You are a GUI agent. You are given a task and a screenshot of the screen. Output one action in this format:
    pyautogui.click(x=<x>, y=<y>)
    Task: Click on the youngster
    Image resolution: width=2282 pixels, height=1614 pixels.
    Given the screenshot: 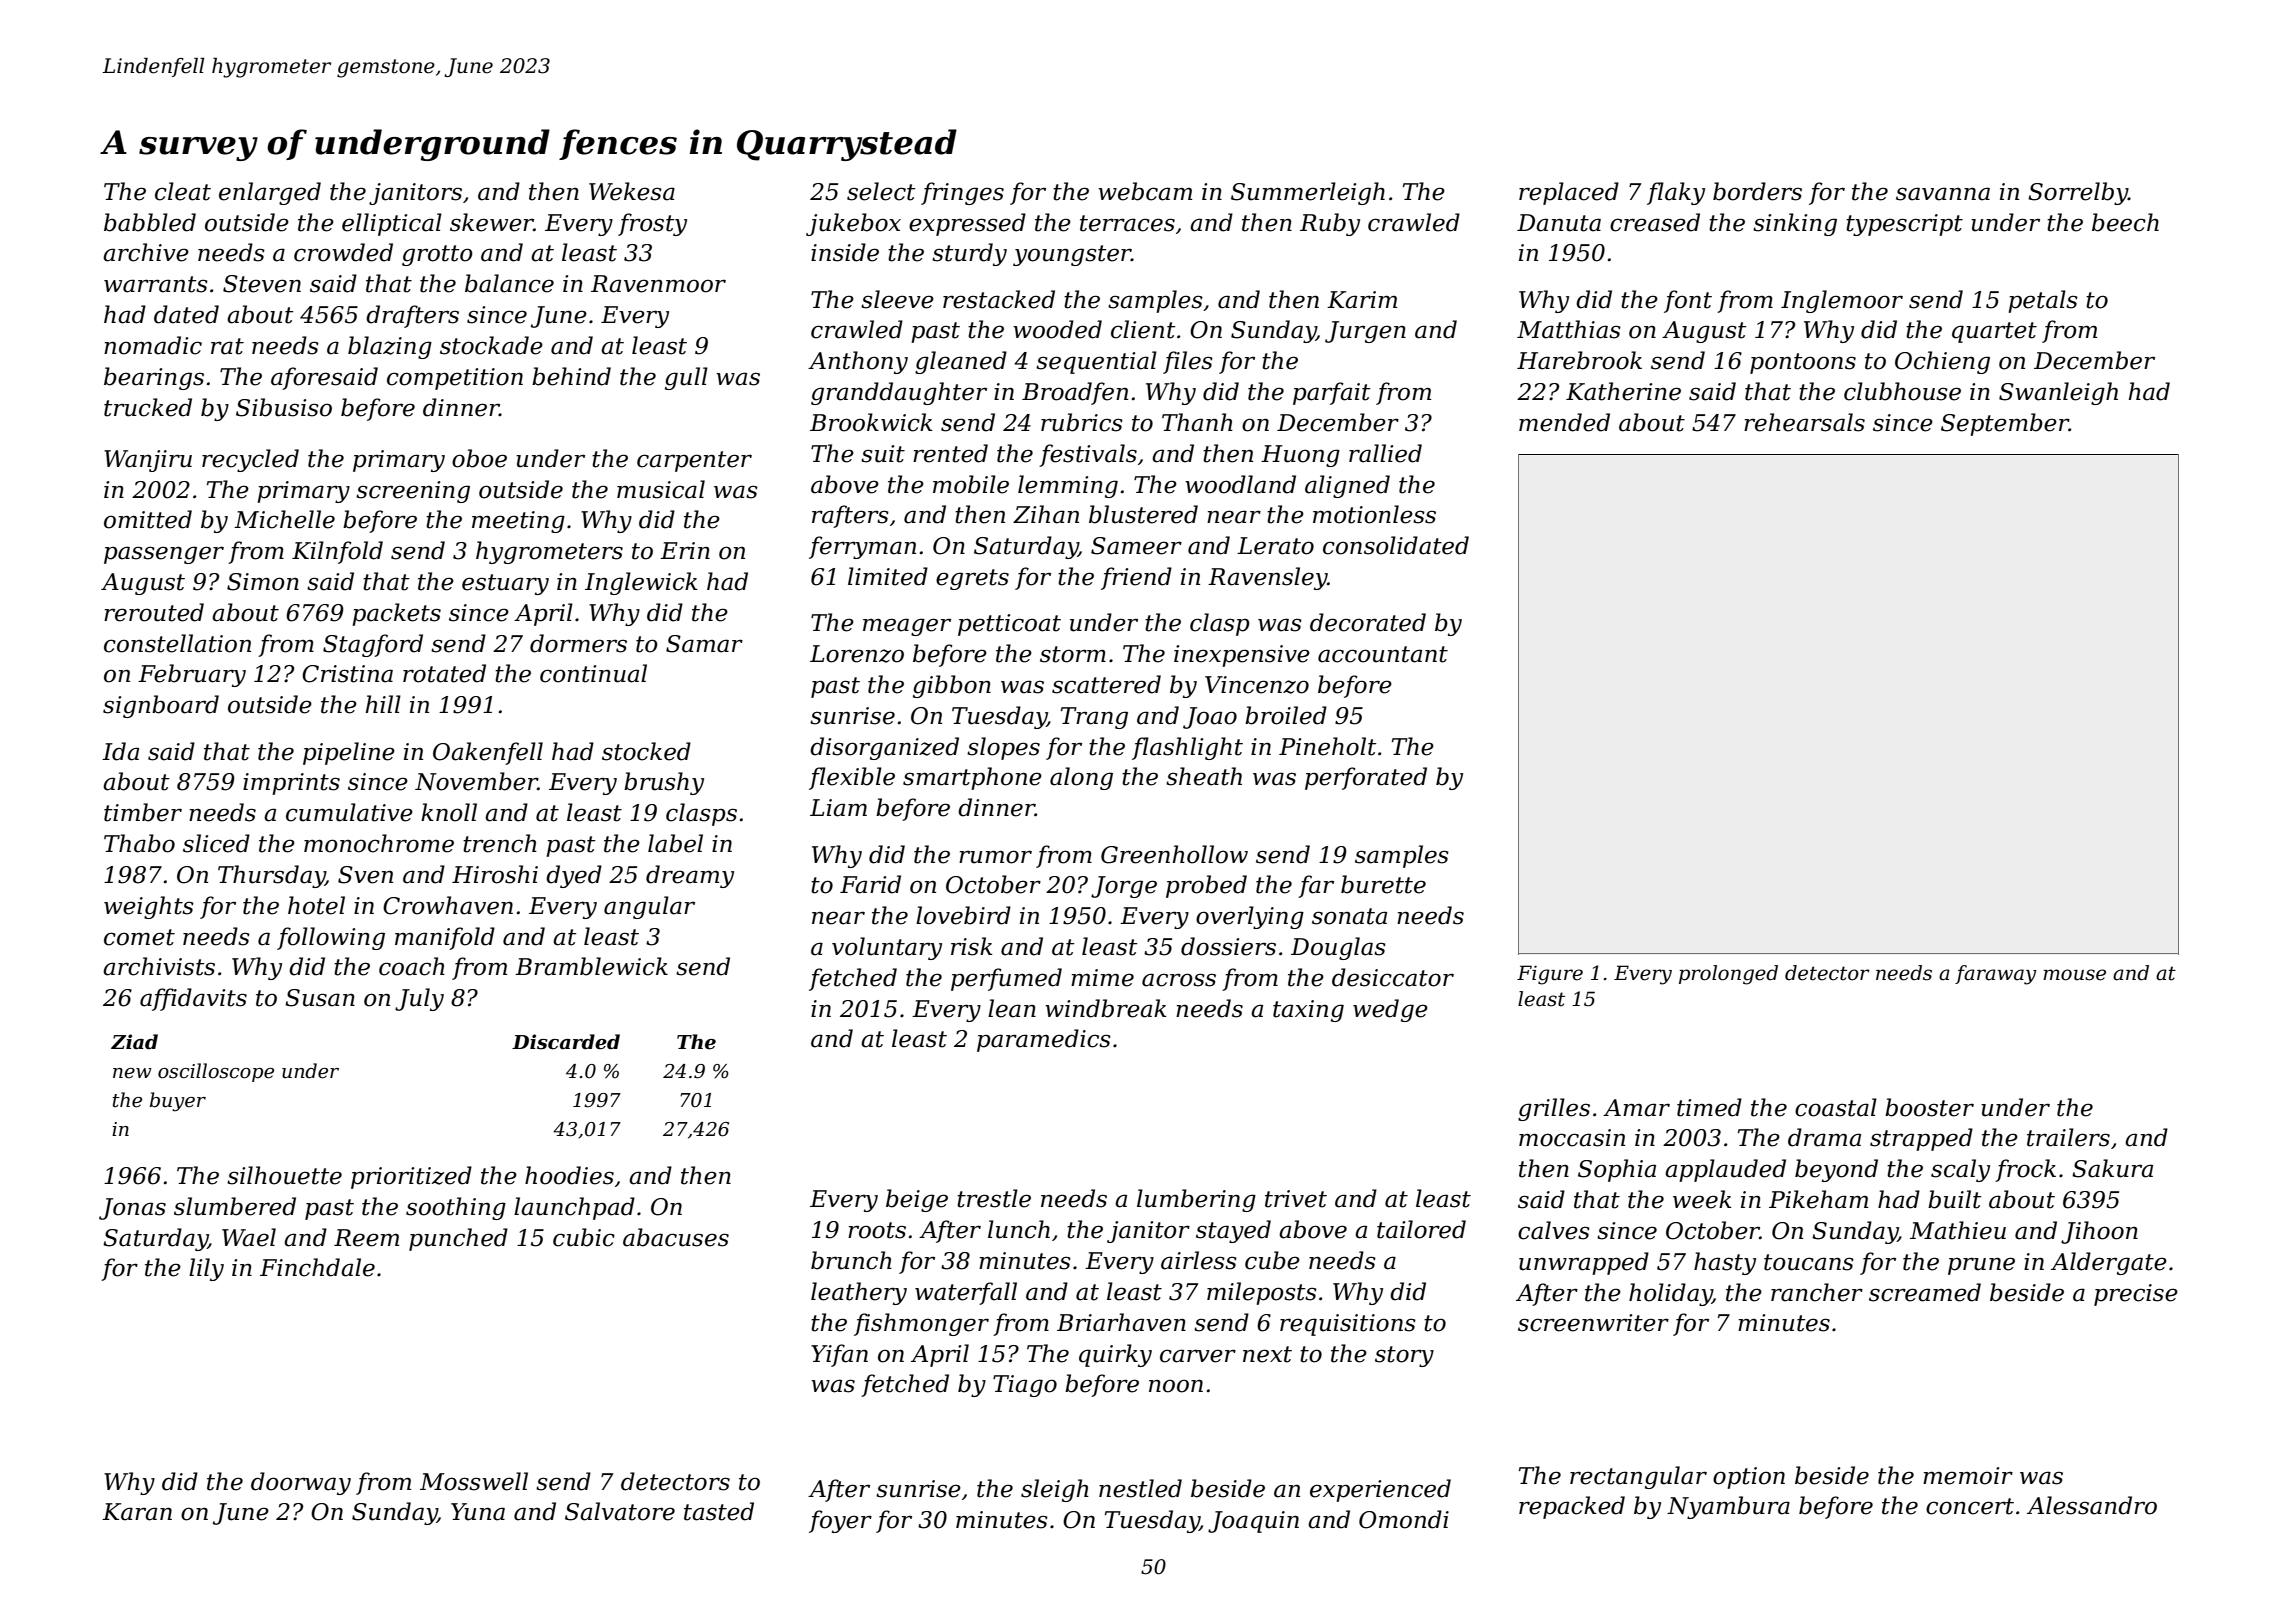 What is the action you would take?
    pyautogui.click(x=1072, y=255)
